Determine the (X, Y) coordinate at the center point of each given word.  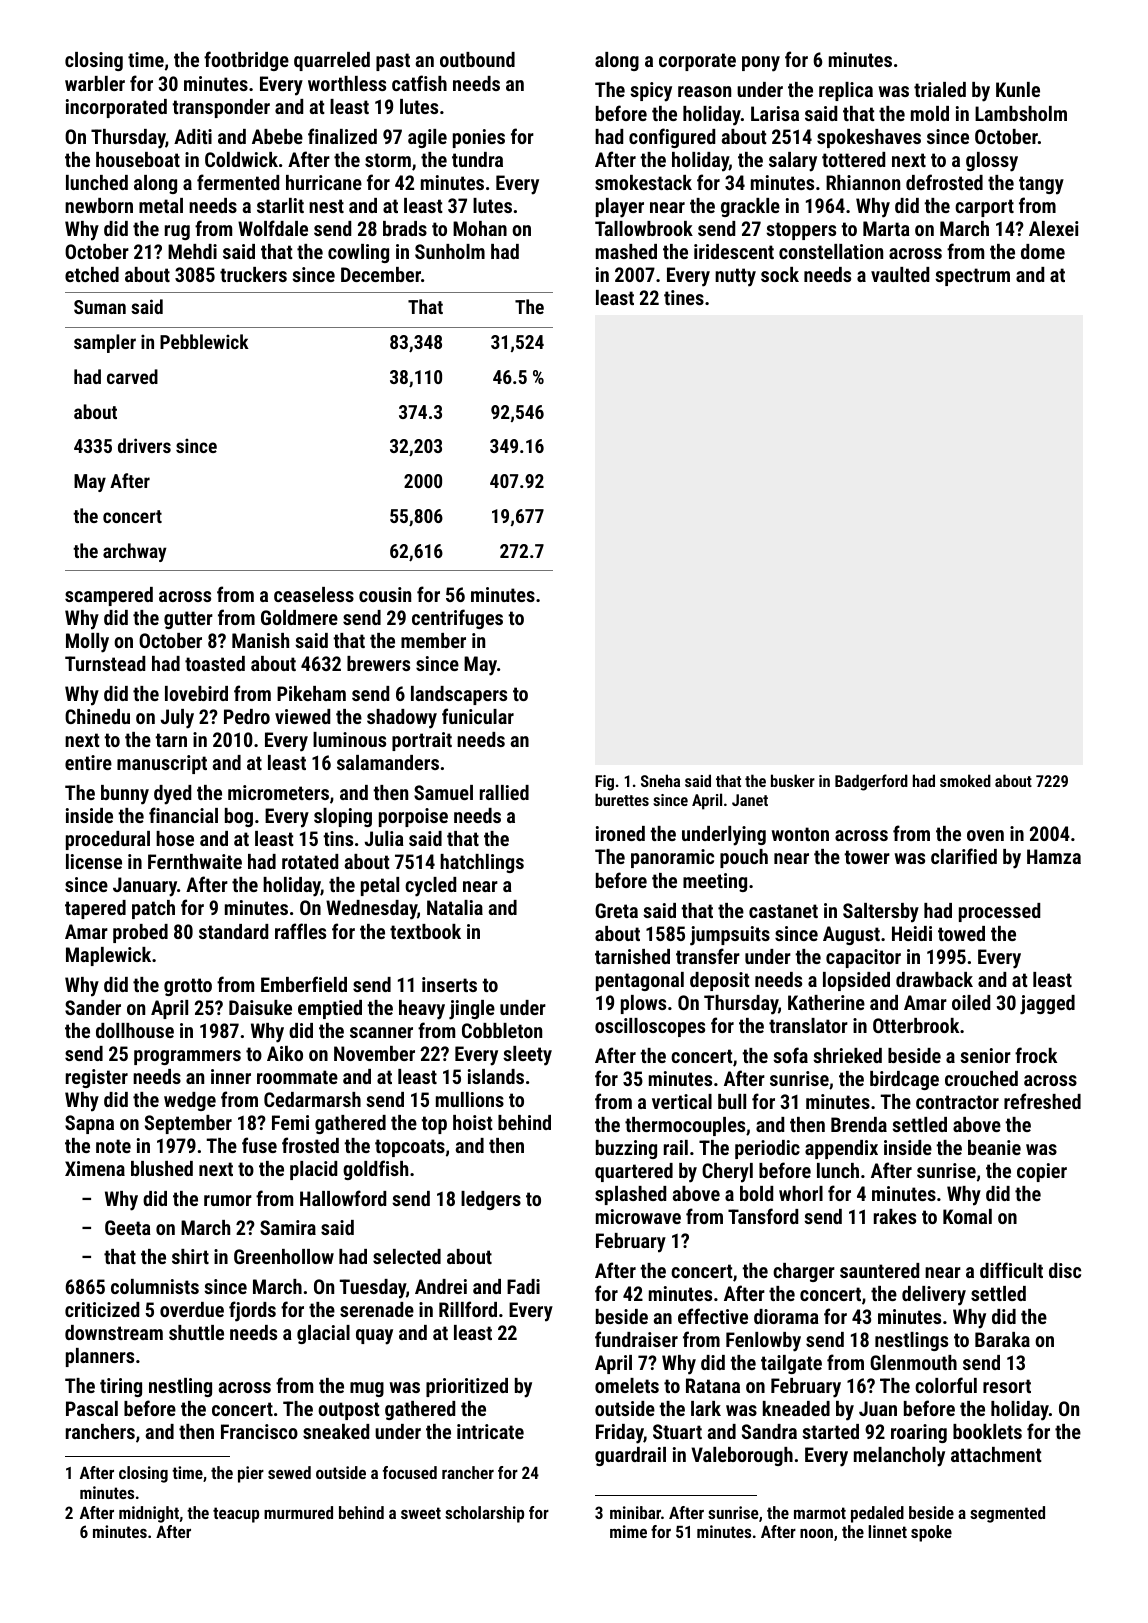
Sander (93, 1007)
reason (704, 91)
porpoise (413, 817)
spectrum (972, 277)
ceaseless (314, 594)
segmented (1007, 1514)
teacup (236, 1515)
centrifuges (457, 619)
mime (628, 1531)
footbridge (246, 61)
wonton (800, 834)
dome (1043, 251)
